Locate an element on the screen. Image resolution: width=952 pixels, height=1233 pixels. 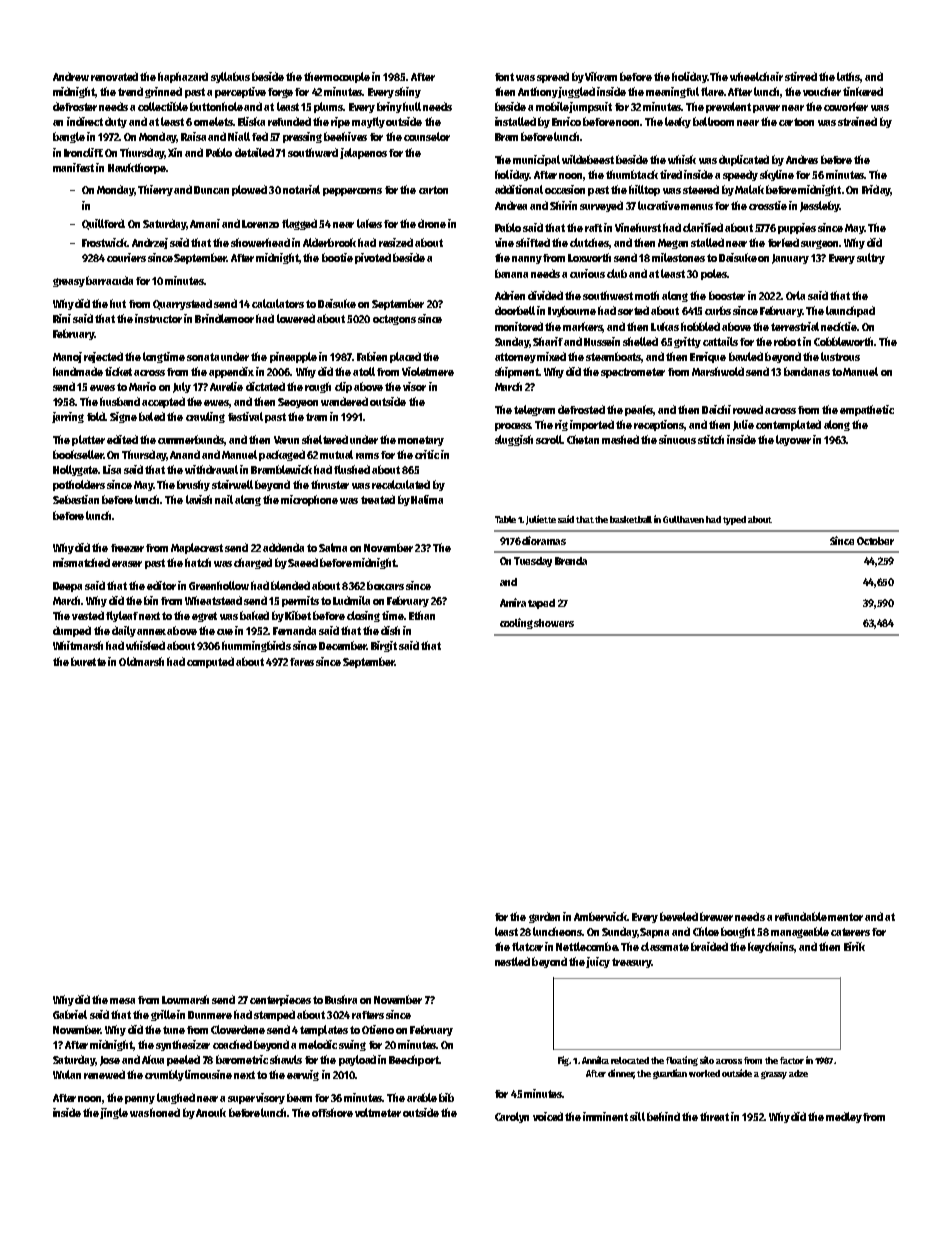
terrestrial is located at coordinates (795, 326).
